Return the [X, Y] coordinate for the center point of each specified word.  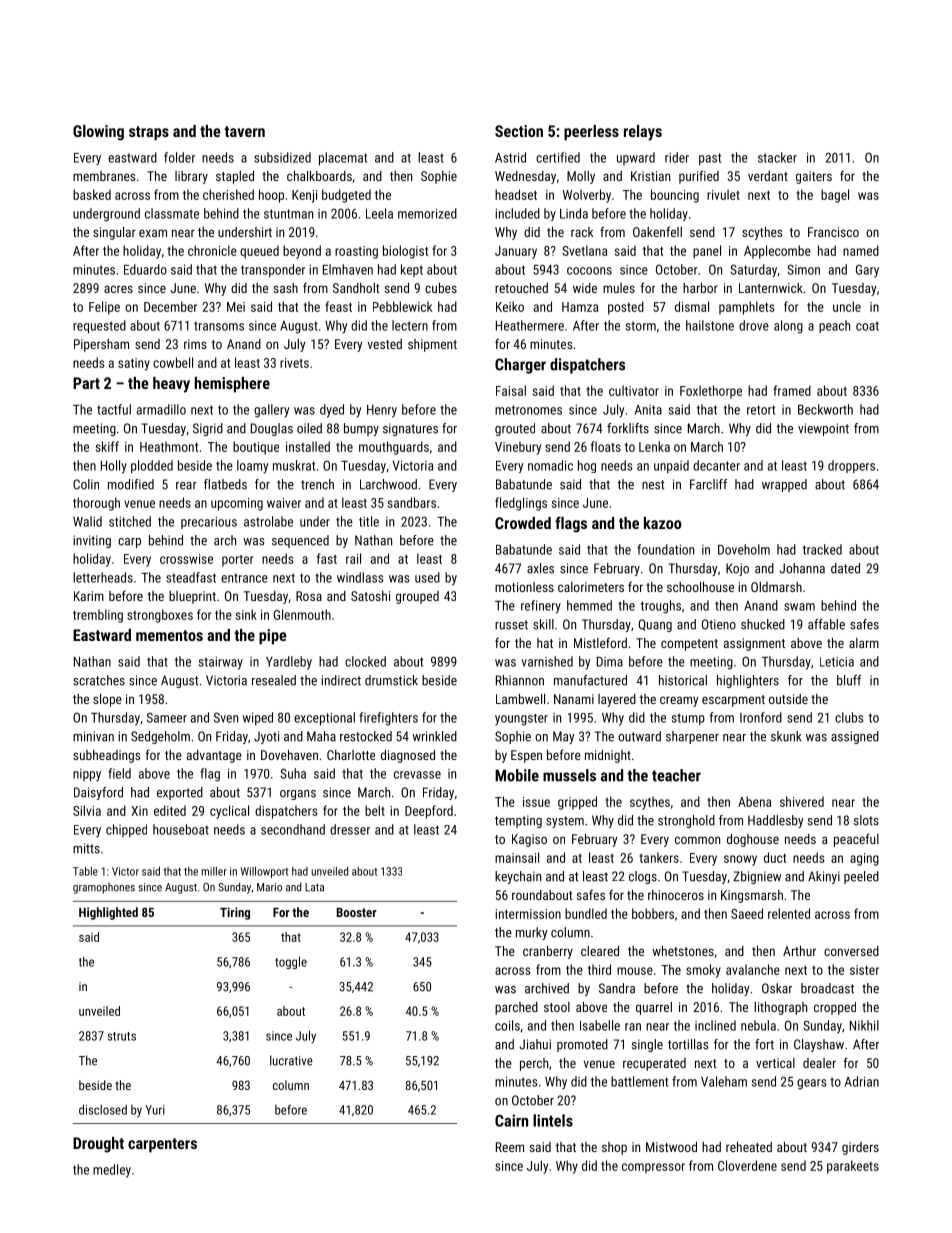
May [564, 737]
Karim [89, 596]
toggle [291, 963]
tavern [244, 131]
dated [845, 568]
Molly [581, 177]
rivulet [723, 194]
